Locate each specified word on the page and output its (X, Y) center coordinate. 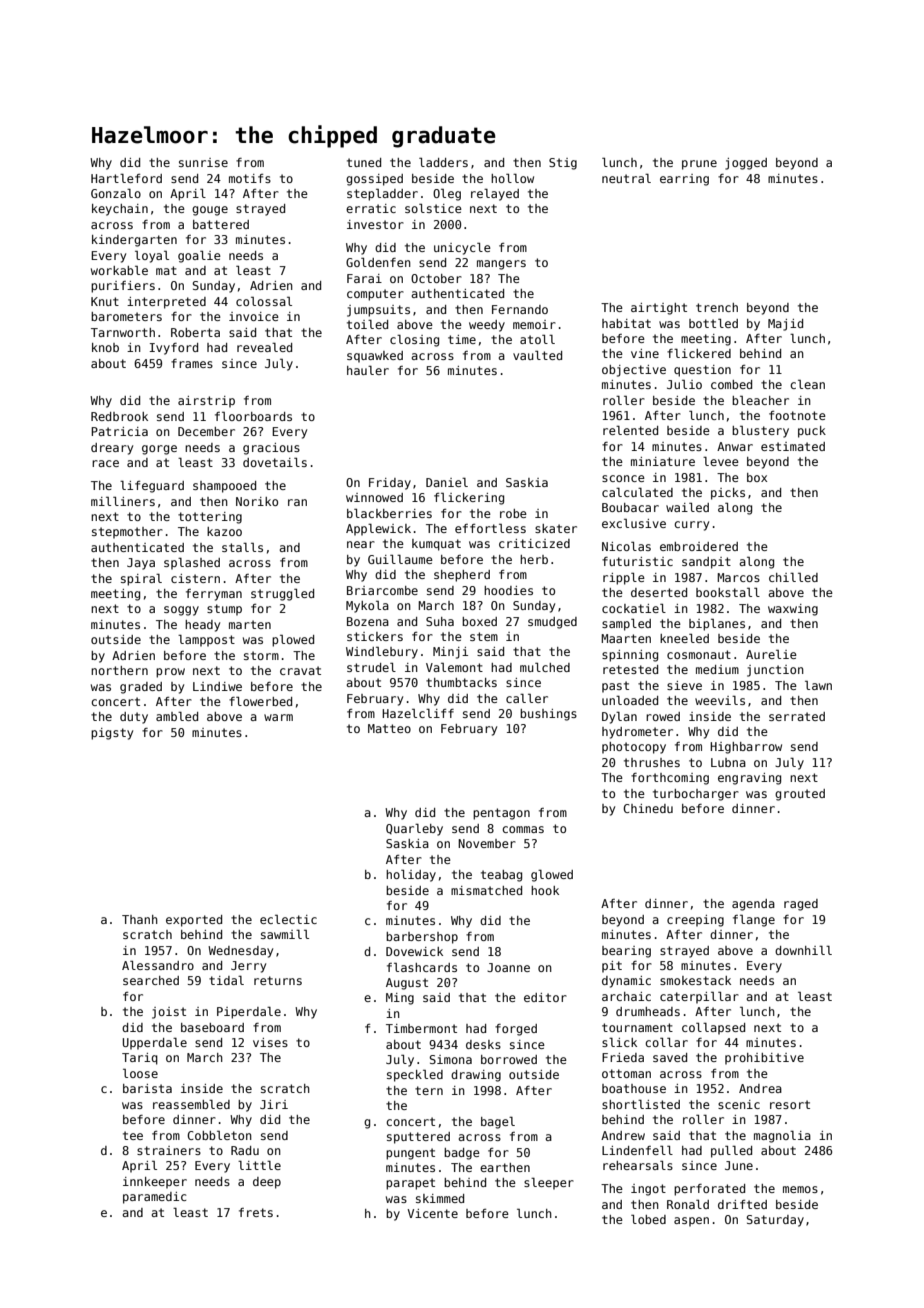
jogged (746, 164)
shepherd (462, 576)
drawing (476, 1076)
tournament (637, 1027)
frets (256, 1212)
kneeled (684, 638)
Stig (563, 164)
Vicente (432, 1213)
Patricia (119, 431)
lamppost (206, 641)
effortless (490, 528)
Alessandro (158, 965)
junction (775, 671)
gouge (210, 211)
